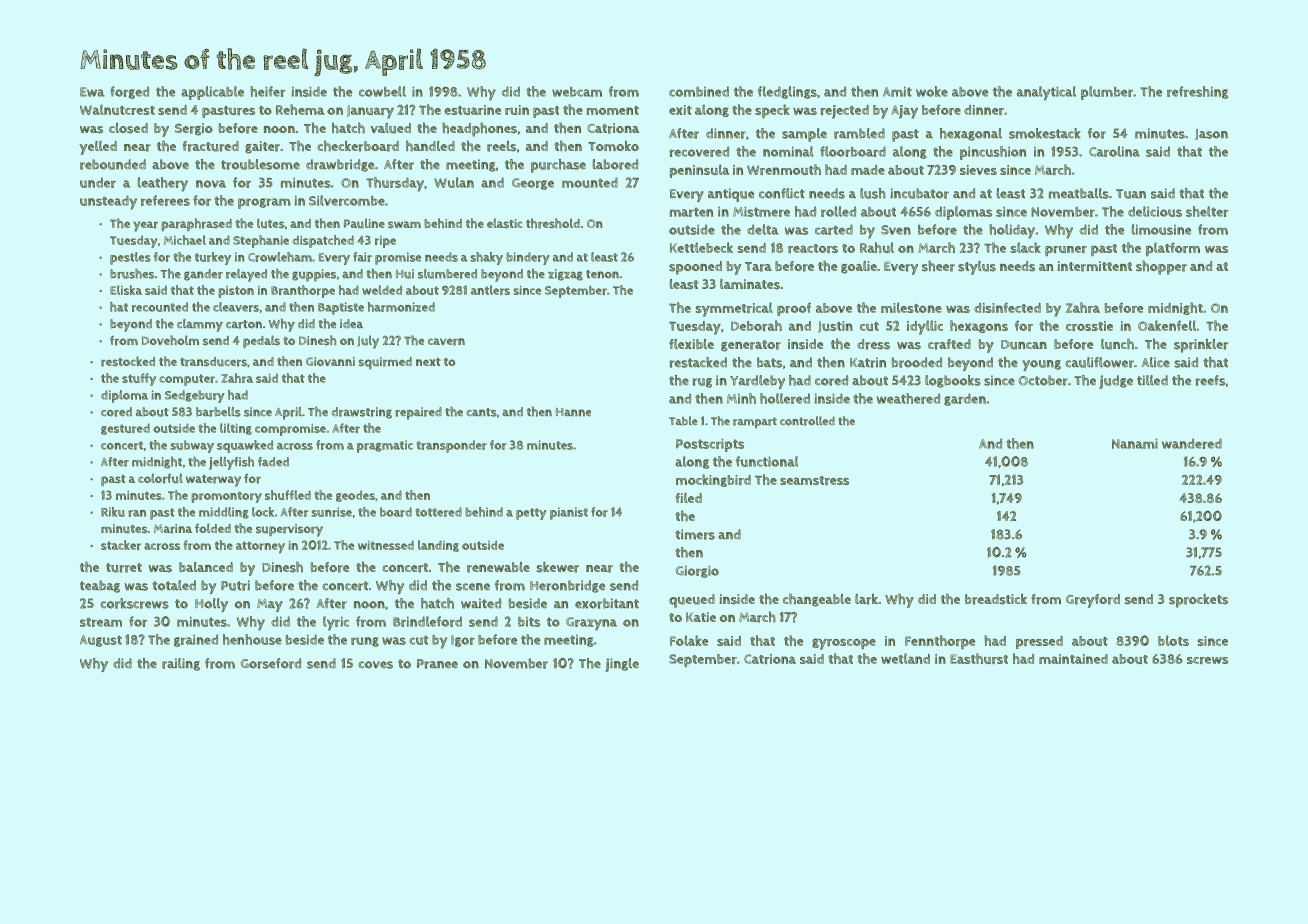  I want to click on woke, so click(932, 91).
